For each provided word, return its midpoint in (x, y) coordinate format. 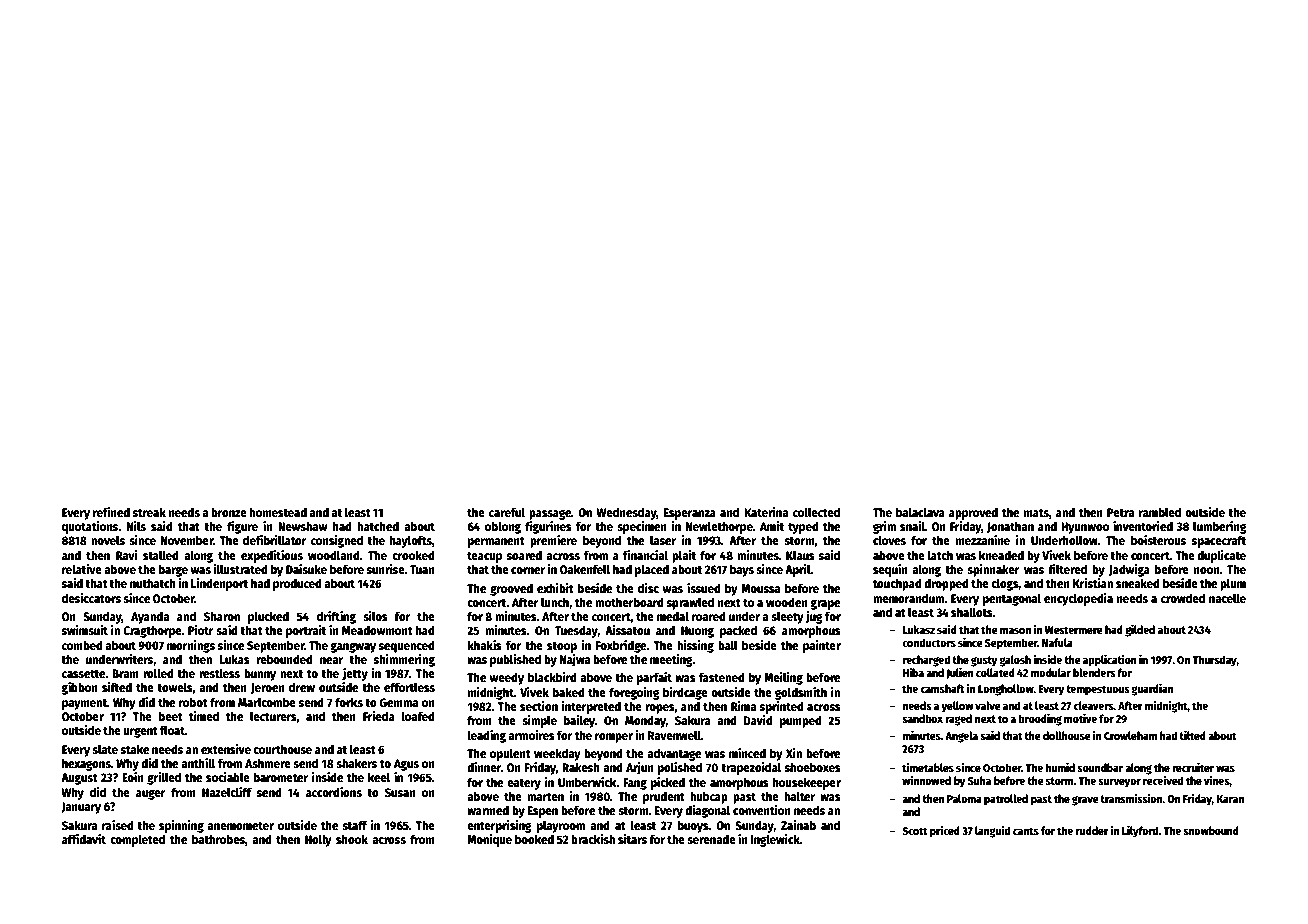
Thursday (1214, 661)
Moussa (760, 588)
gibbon (79, 688)
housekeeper (807, 783)
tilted (1192, 735)
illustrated (241, 569)
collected (816, 512)
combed (82, 645)
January (81, 808)
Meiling (783, 678)
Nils (136, 526)
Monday (645, 721)
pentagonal (1012, 599)
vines (1217, 781)
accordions (334, 792)
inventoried (1143, 526)
